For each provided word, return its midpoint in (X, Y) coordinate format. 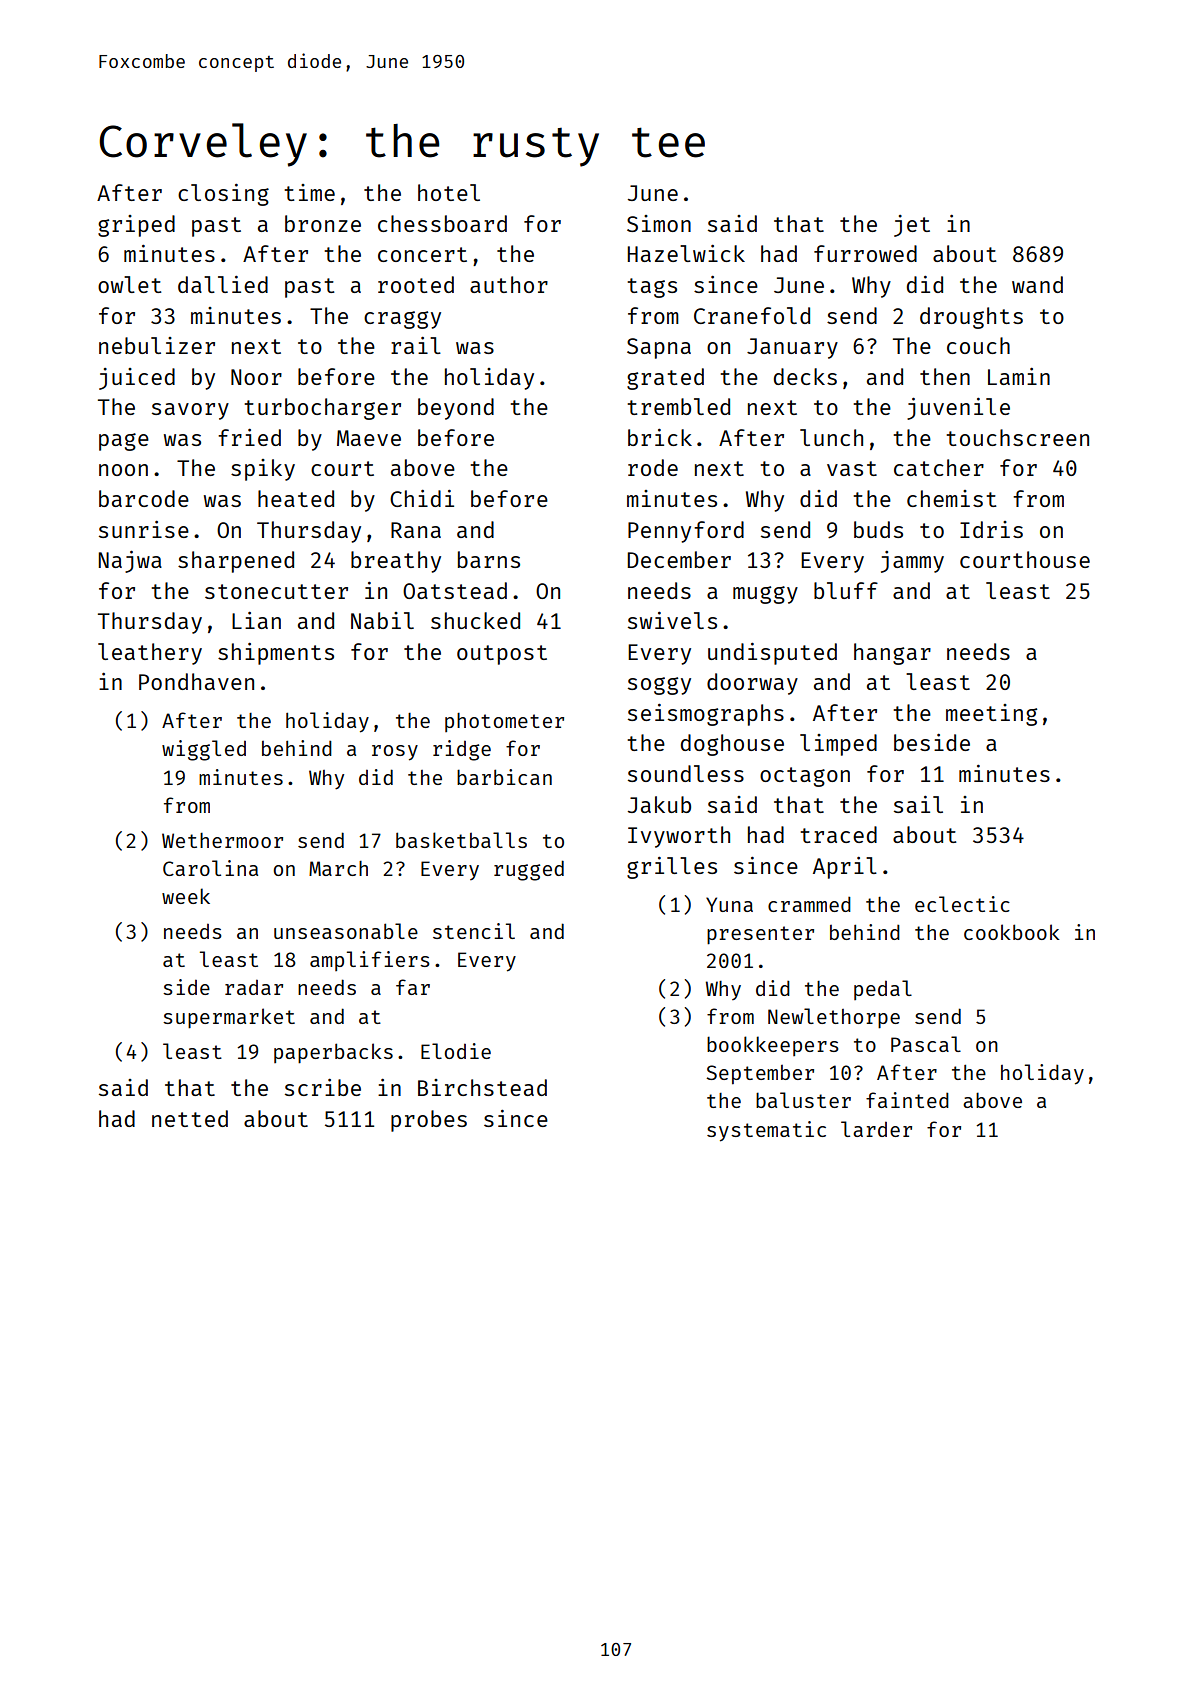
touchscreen (1018, 437)
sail (918, 804)
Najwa (130, 562)
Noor (256, 377)
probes (429, 1121)
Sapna (659, 348)
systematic (766, 1131)
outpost (502, 655)
